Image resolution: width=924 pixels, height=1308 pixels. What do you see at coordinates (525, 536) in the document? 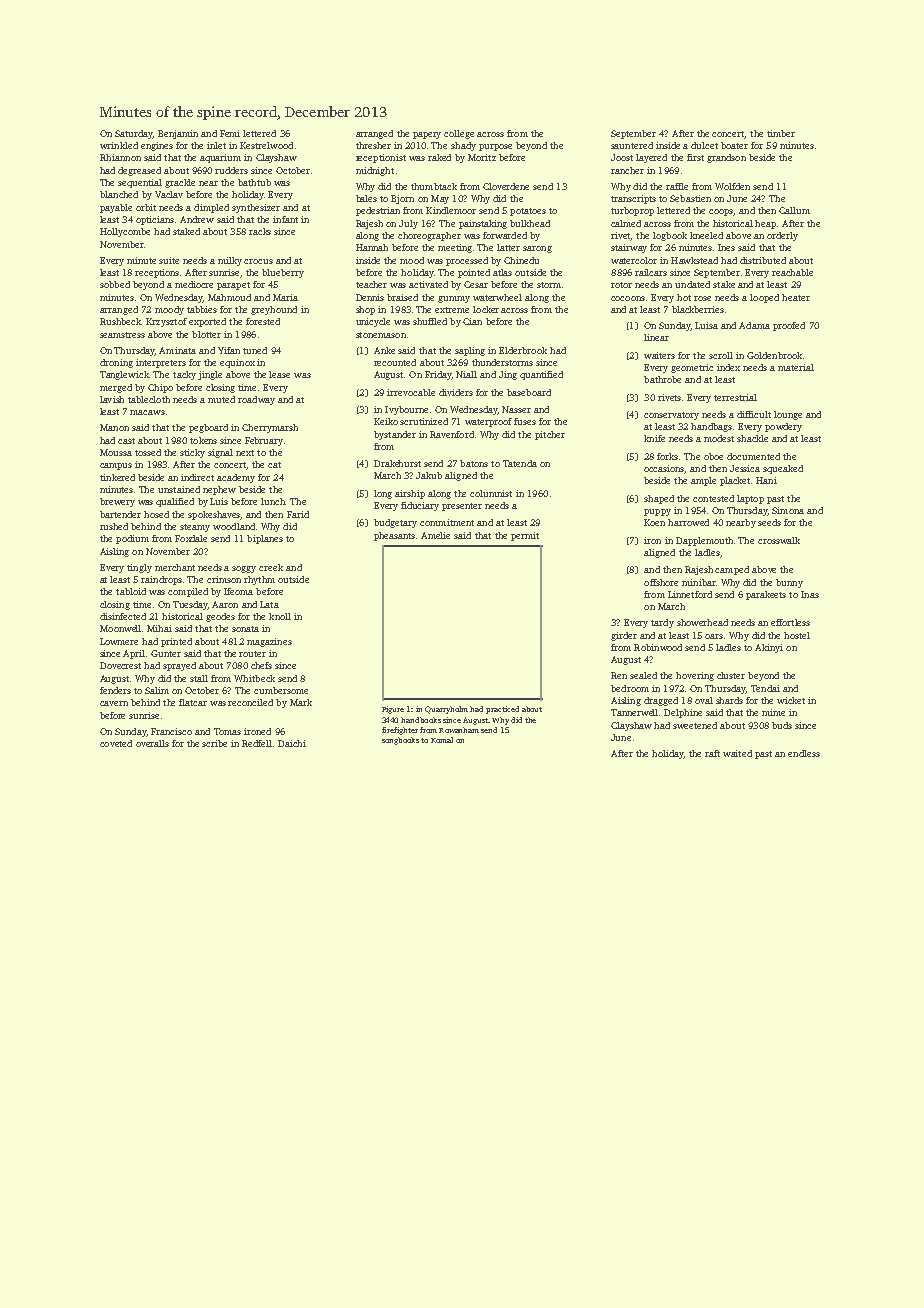
I see `permit` at bounding box center [525, 536].
